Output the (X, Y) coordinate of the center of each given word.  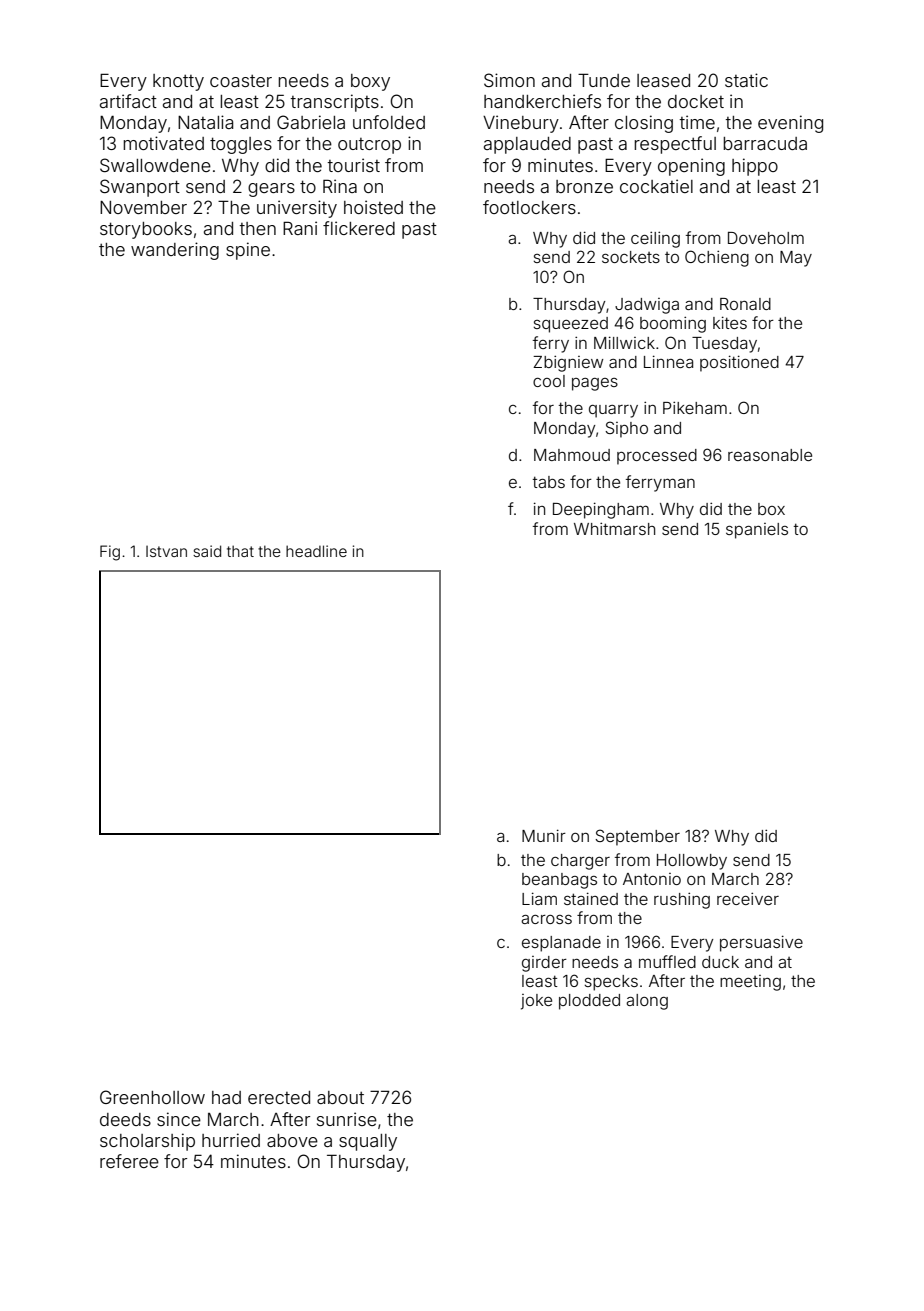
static (746, 80)
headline (316, 551)
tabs (549, 482)
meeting (750, 983)
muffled (667, 961)
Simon (509, 80)
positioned (739, 363)
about (340, 1097)
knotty (178, 82)
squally (368, 1142)
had (226, 1097)
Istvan (166, 551)
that (240, 551)
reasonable (770, 455)
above (292, 1140)
